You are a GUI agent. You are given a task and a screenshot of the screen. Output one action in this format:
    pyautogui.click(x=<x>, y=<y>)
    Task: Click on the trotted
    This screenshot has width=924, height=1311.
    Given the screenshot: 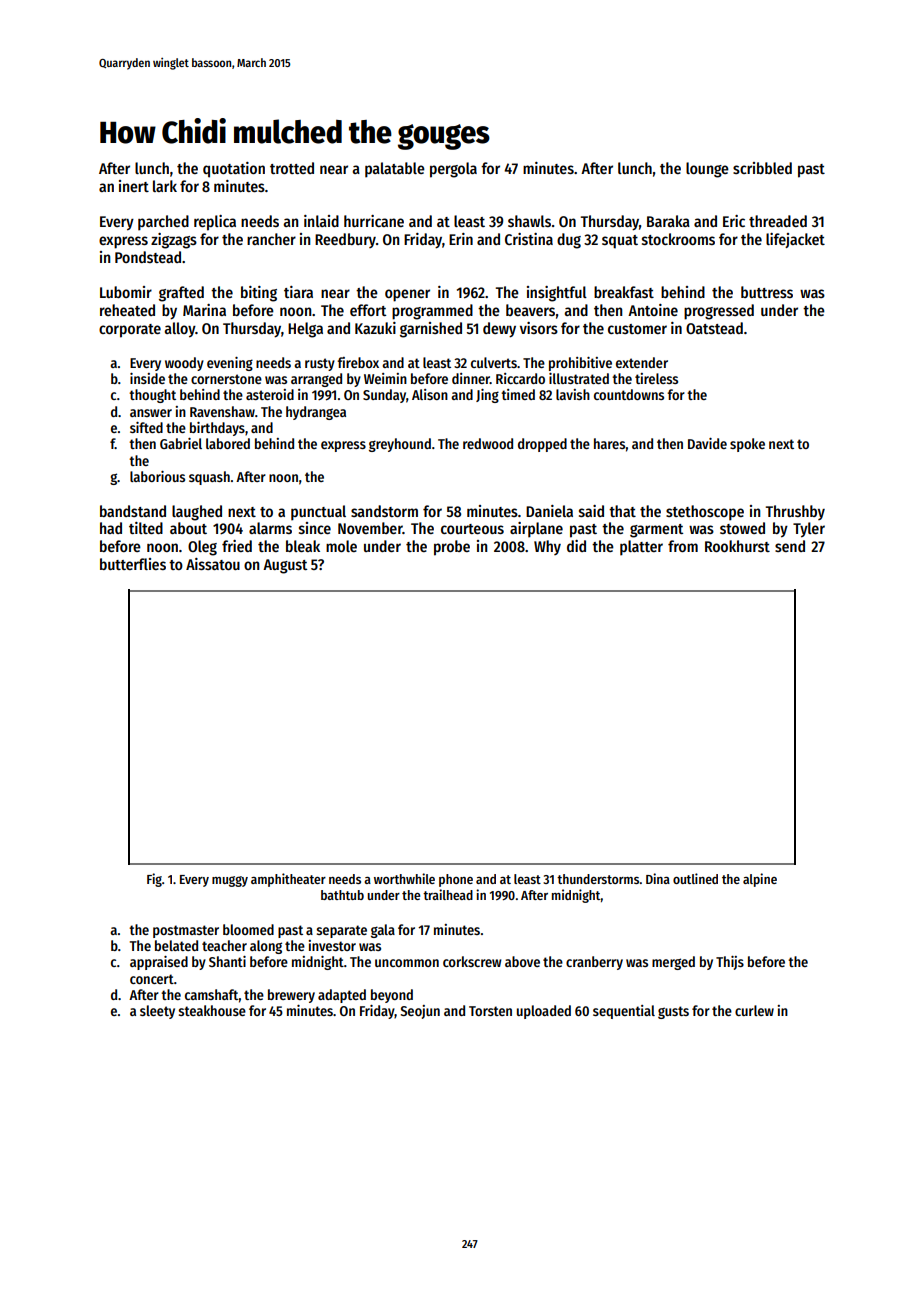 What is the action you would take?
    pyautogui.click(x=292, y=168)
